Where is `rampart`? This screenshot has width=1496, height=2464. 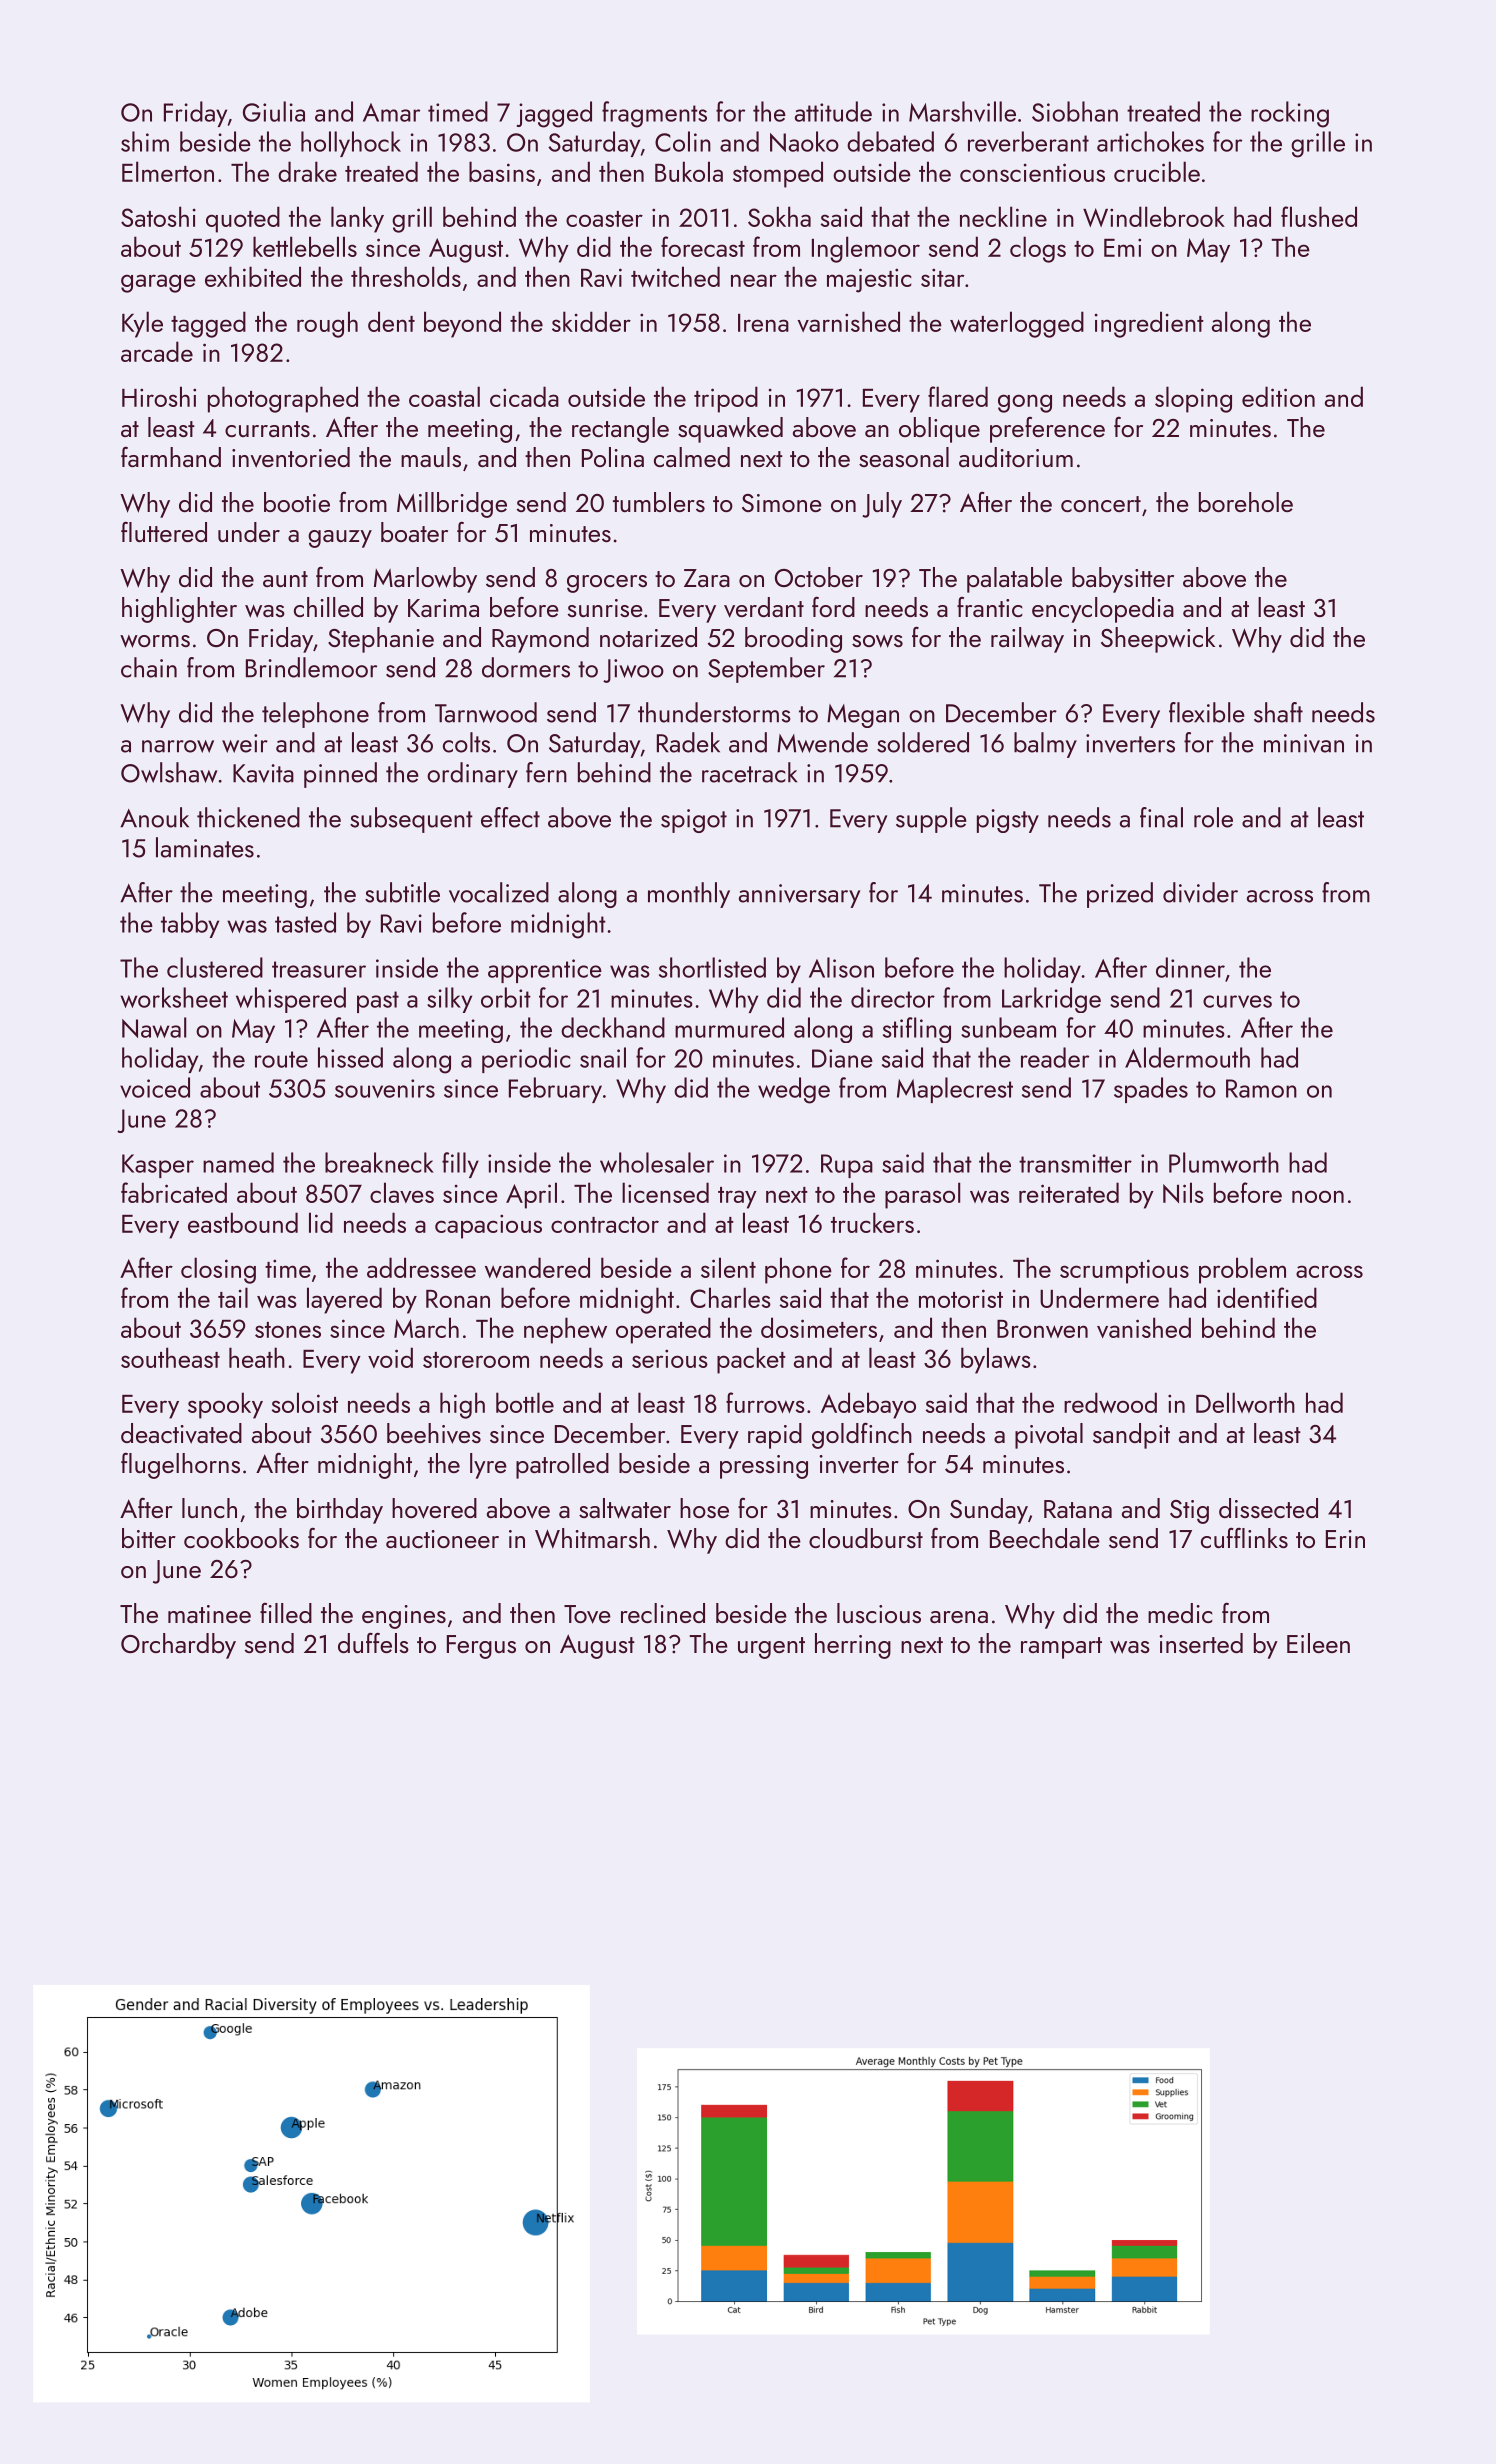
rampart is located at coordinates (1061, 1648).
